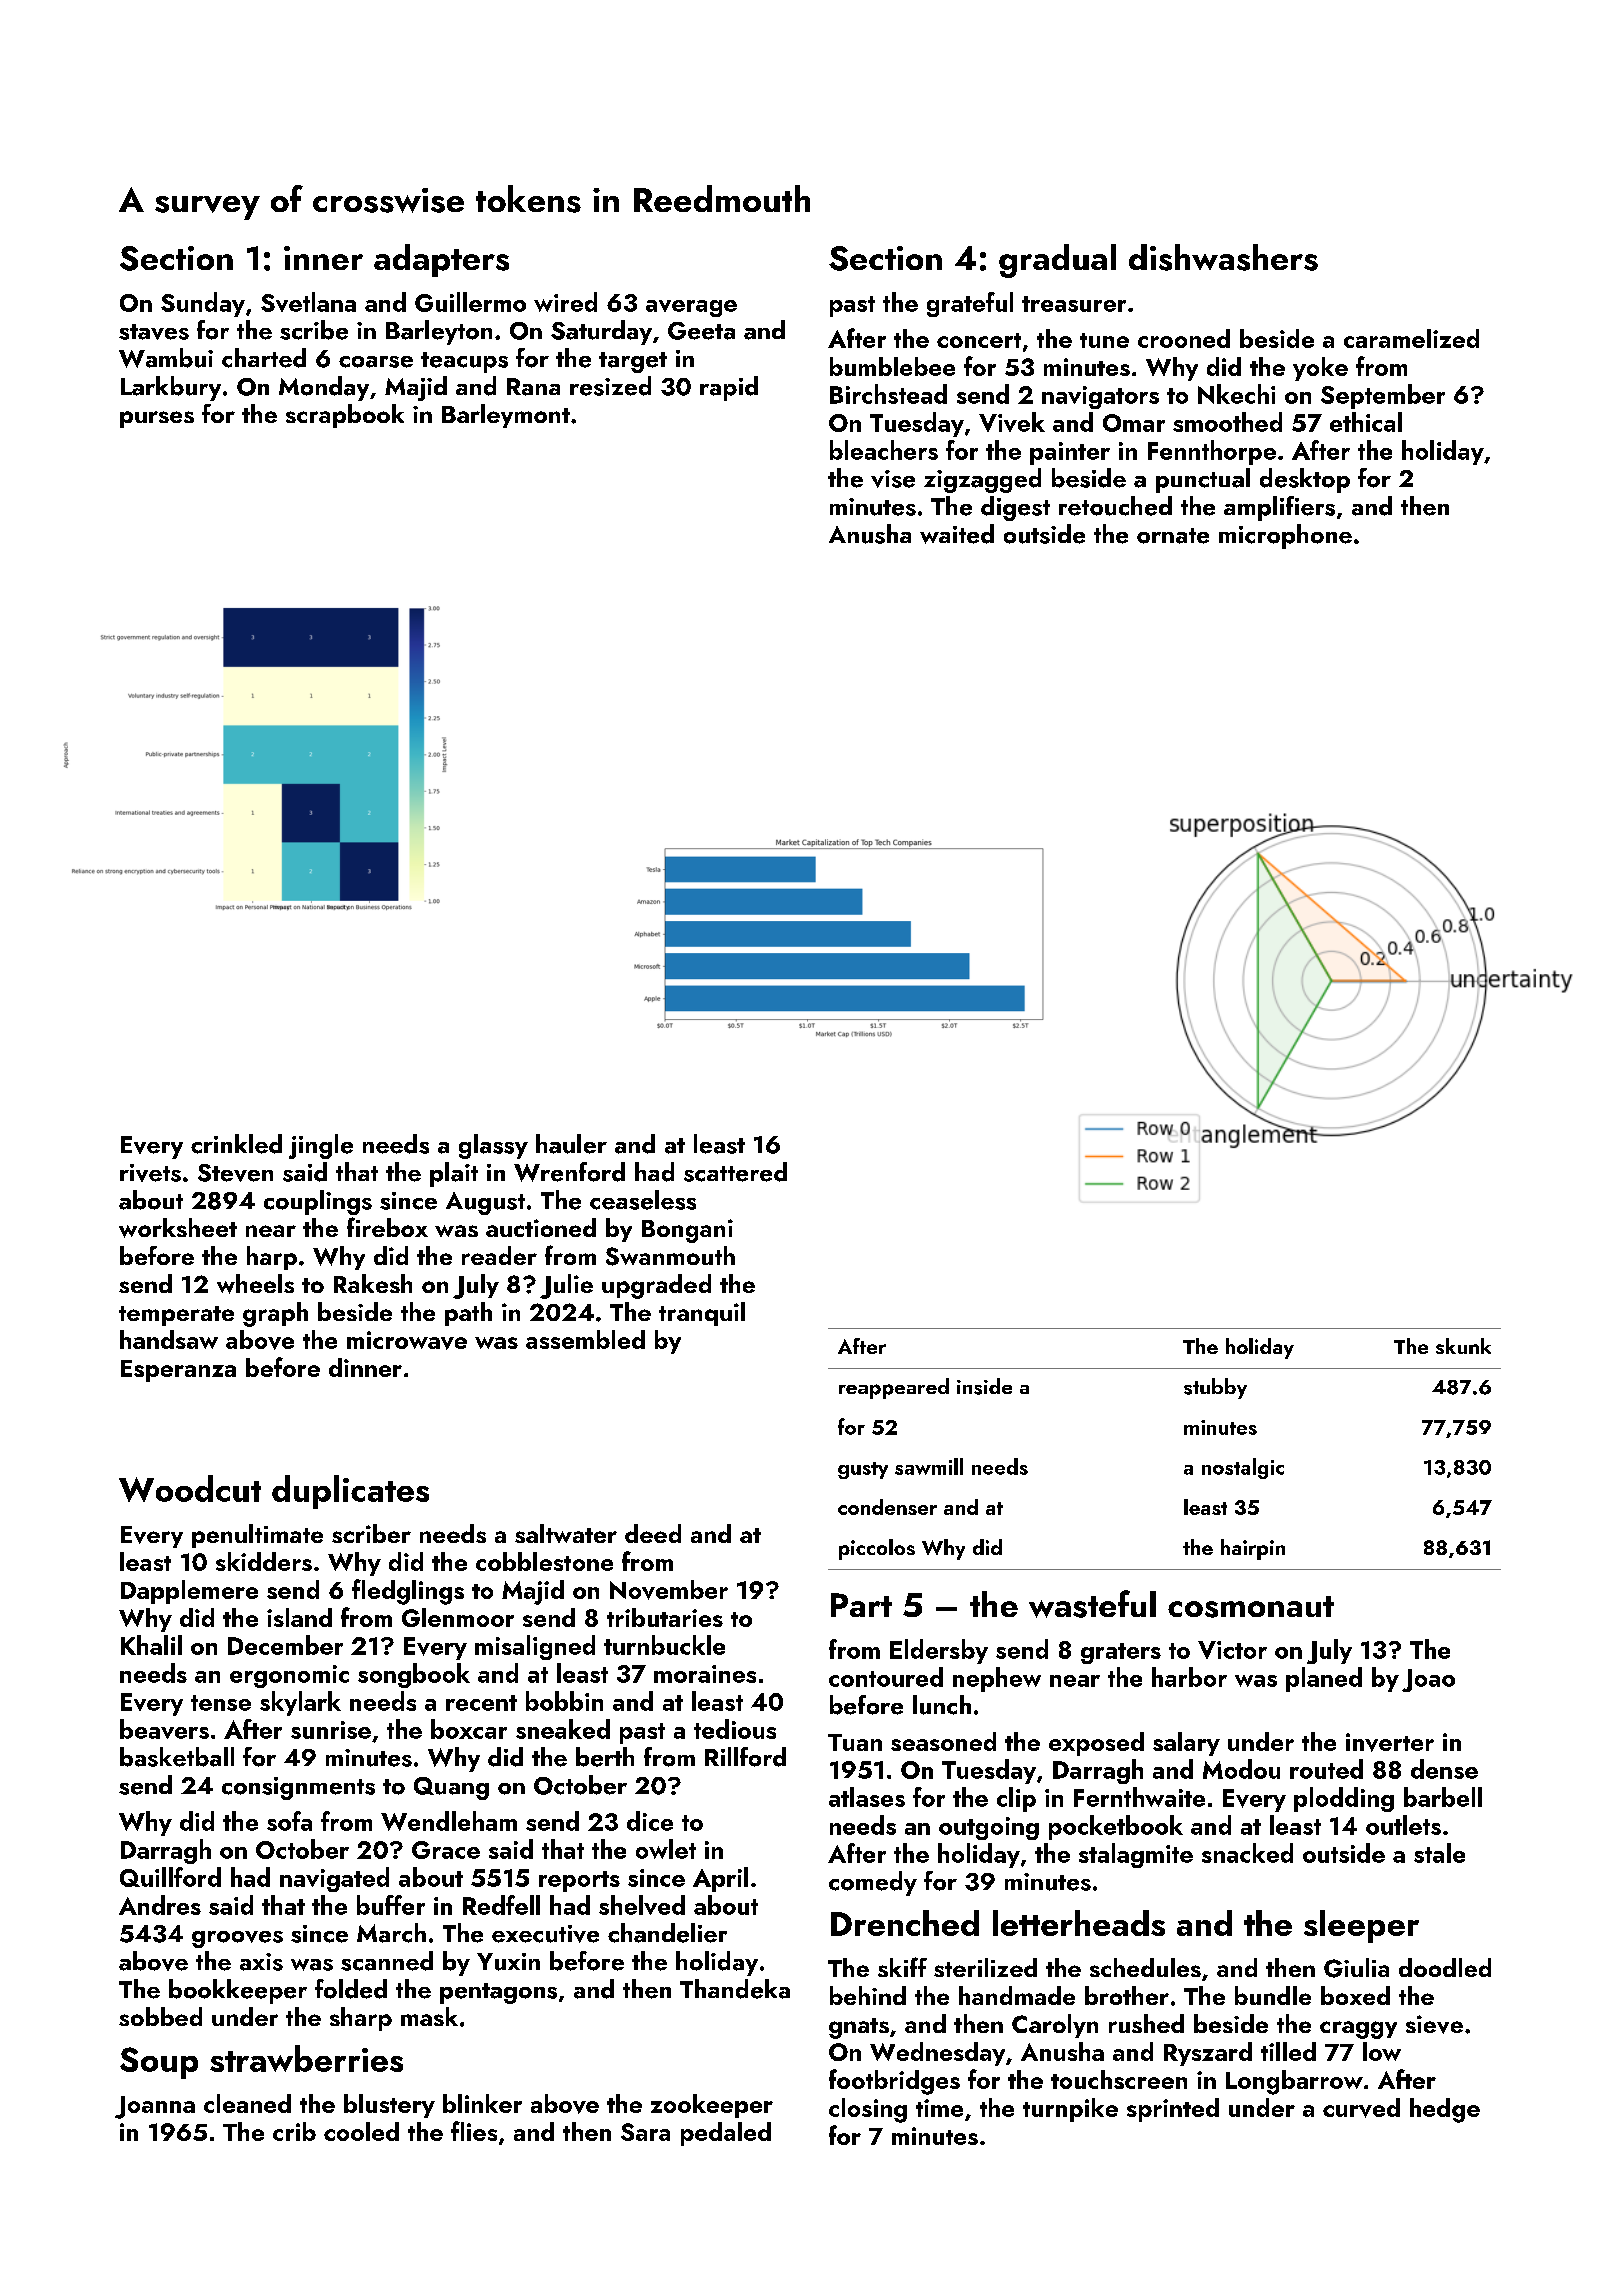 This screenshot has height=2292, width=1620. Describe the element at coordinates (238, 1991) in the screenshot. I see `bookkeeper` at that location.
